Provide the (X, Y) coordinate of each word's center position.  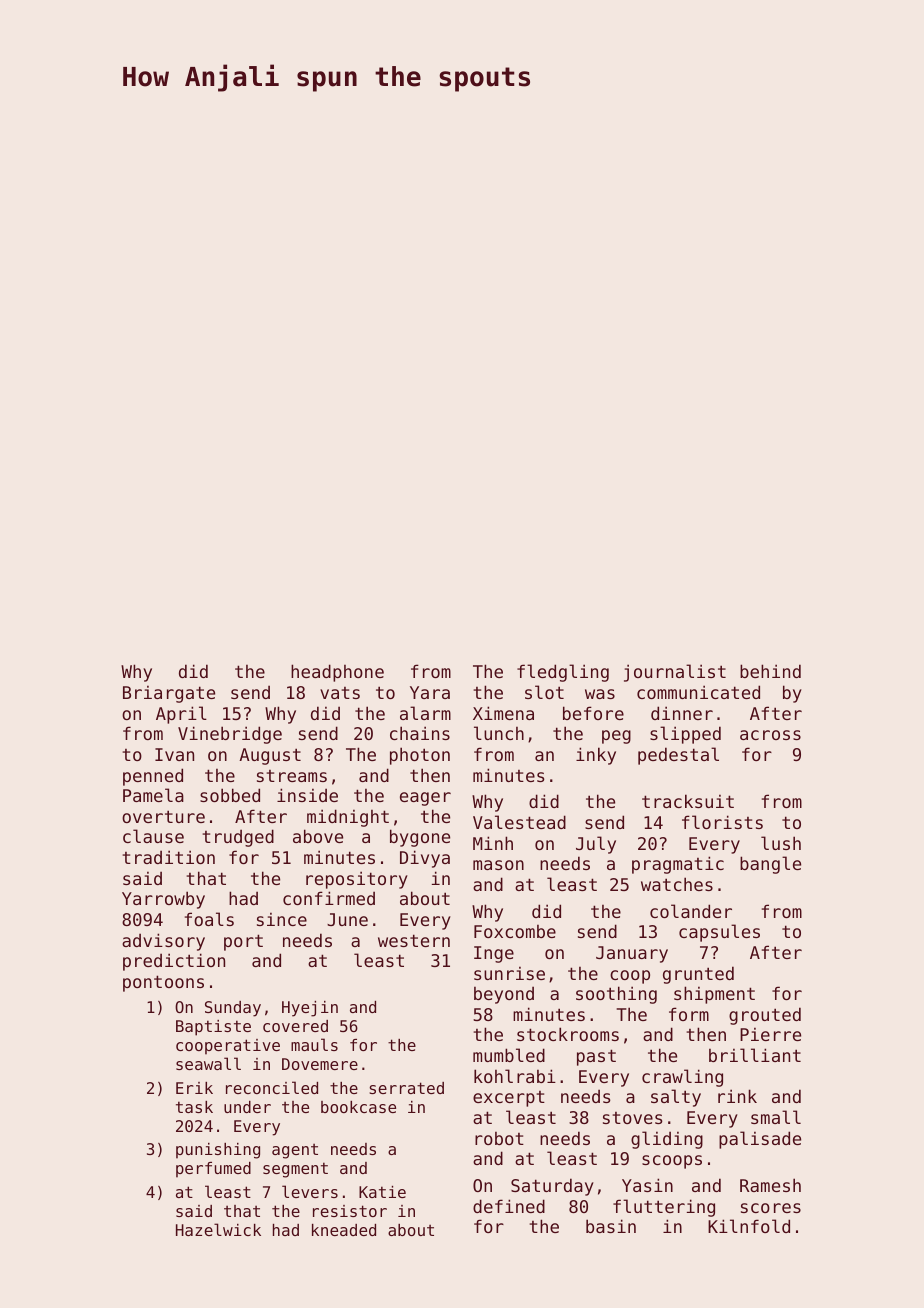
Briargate (169, 694)
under (247, 1107)
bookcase (358, 1107)
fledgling (563, 673)
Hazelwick (218, 1229)
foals (209, 919)
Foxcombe (515, 931)
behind (770, 671)
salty (676, 1098)
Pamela (153, 795)
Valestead (519, 822)
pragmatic (678, 865)
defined (509, 1206)
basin (611, 1226)
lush (781, 843)
